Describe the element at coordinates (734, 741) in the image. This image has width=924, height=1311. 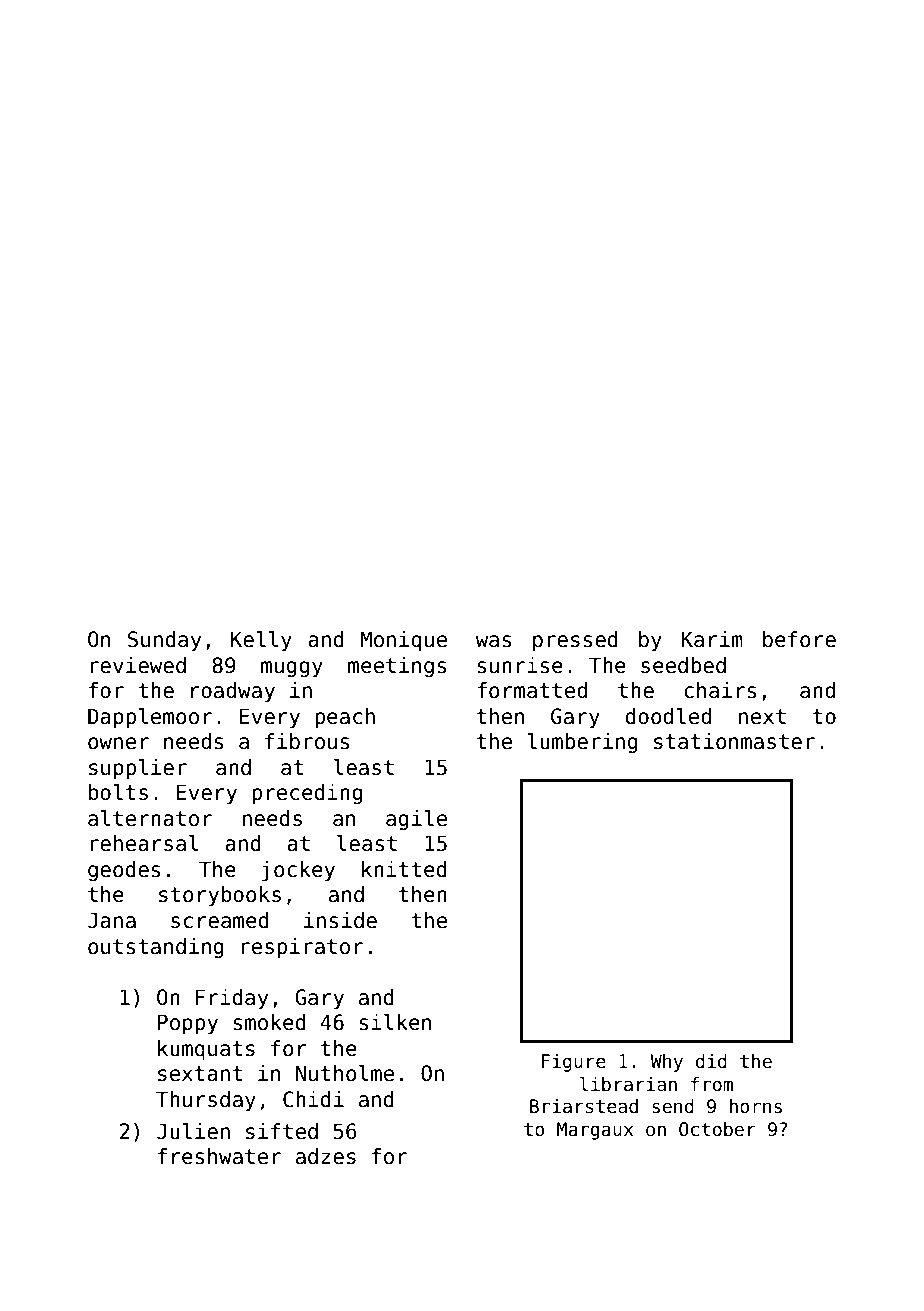
I see `stationmaster` at that location.
